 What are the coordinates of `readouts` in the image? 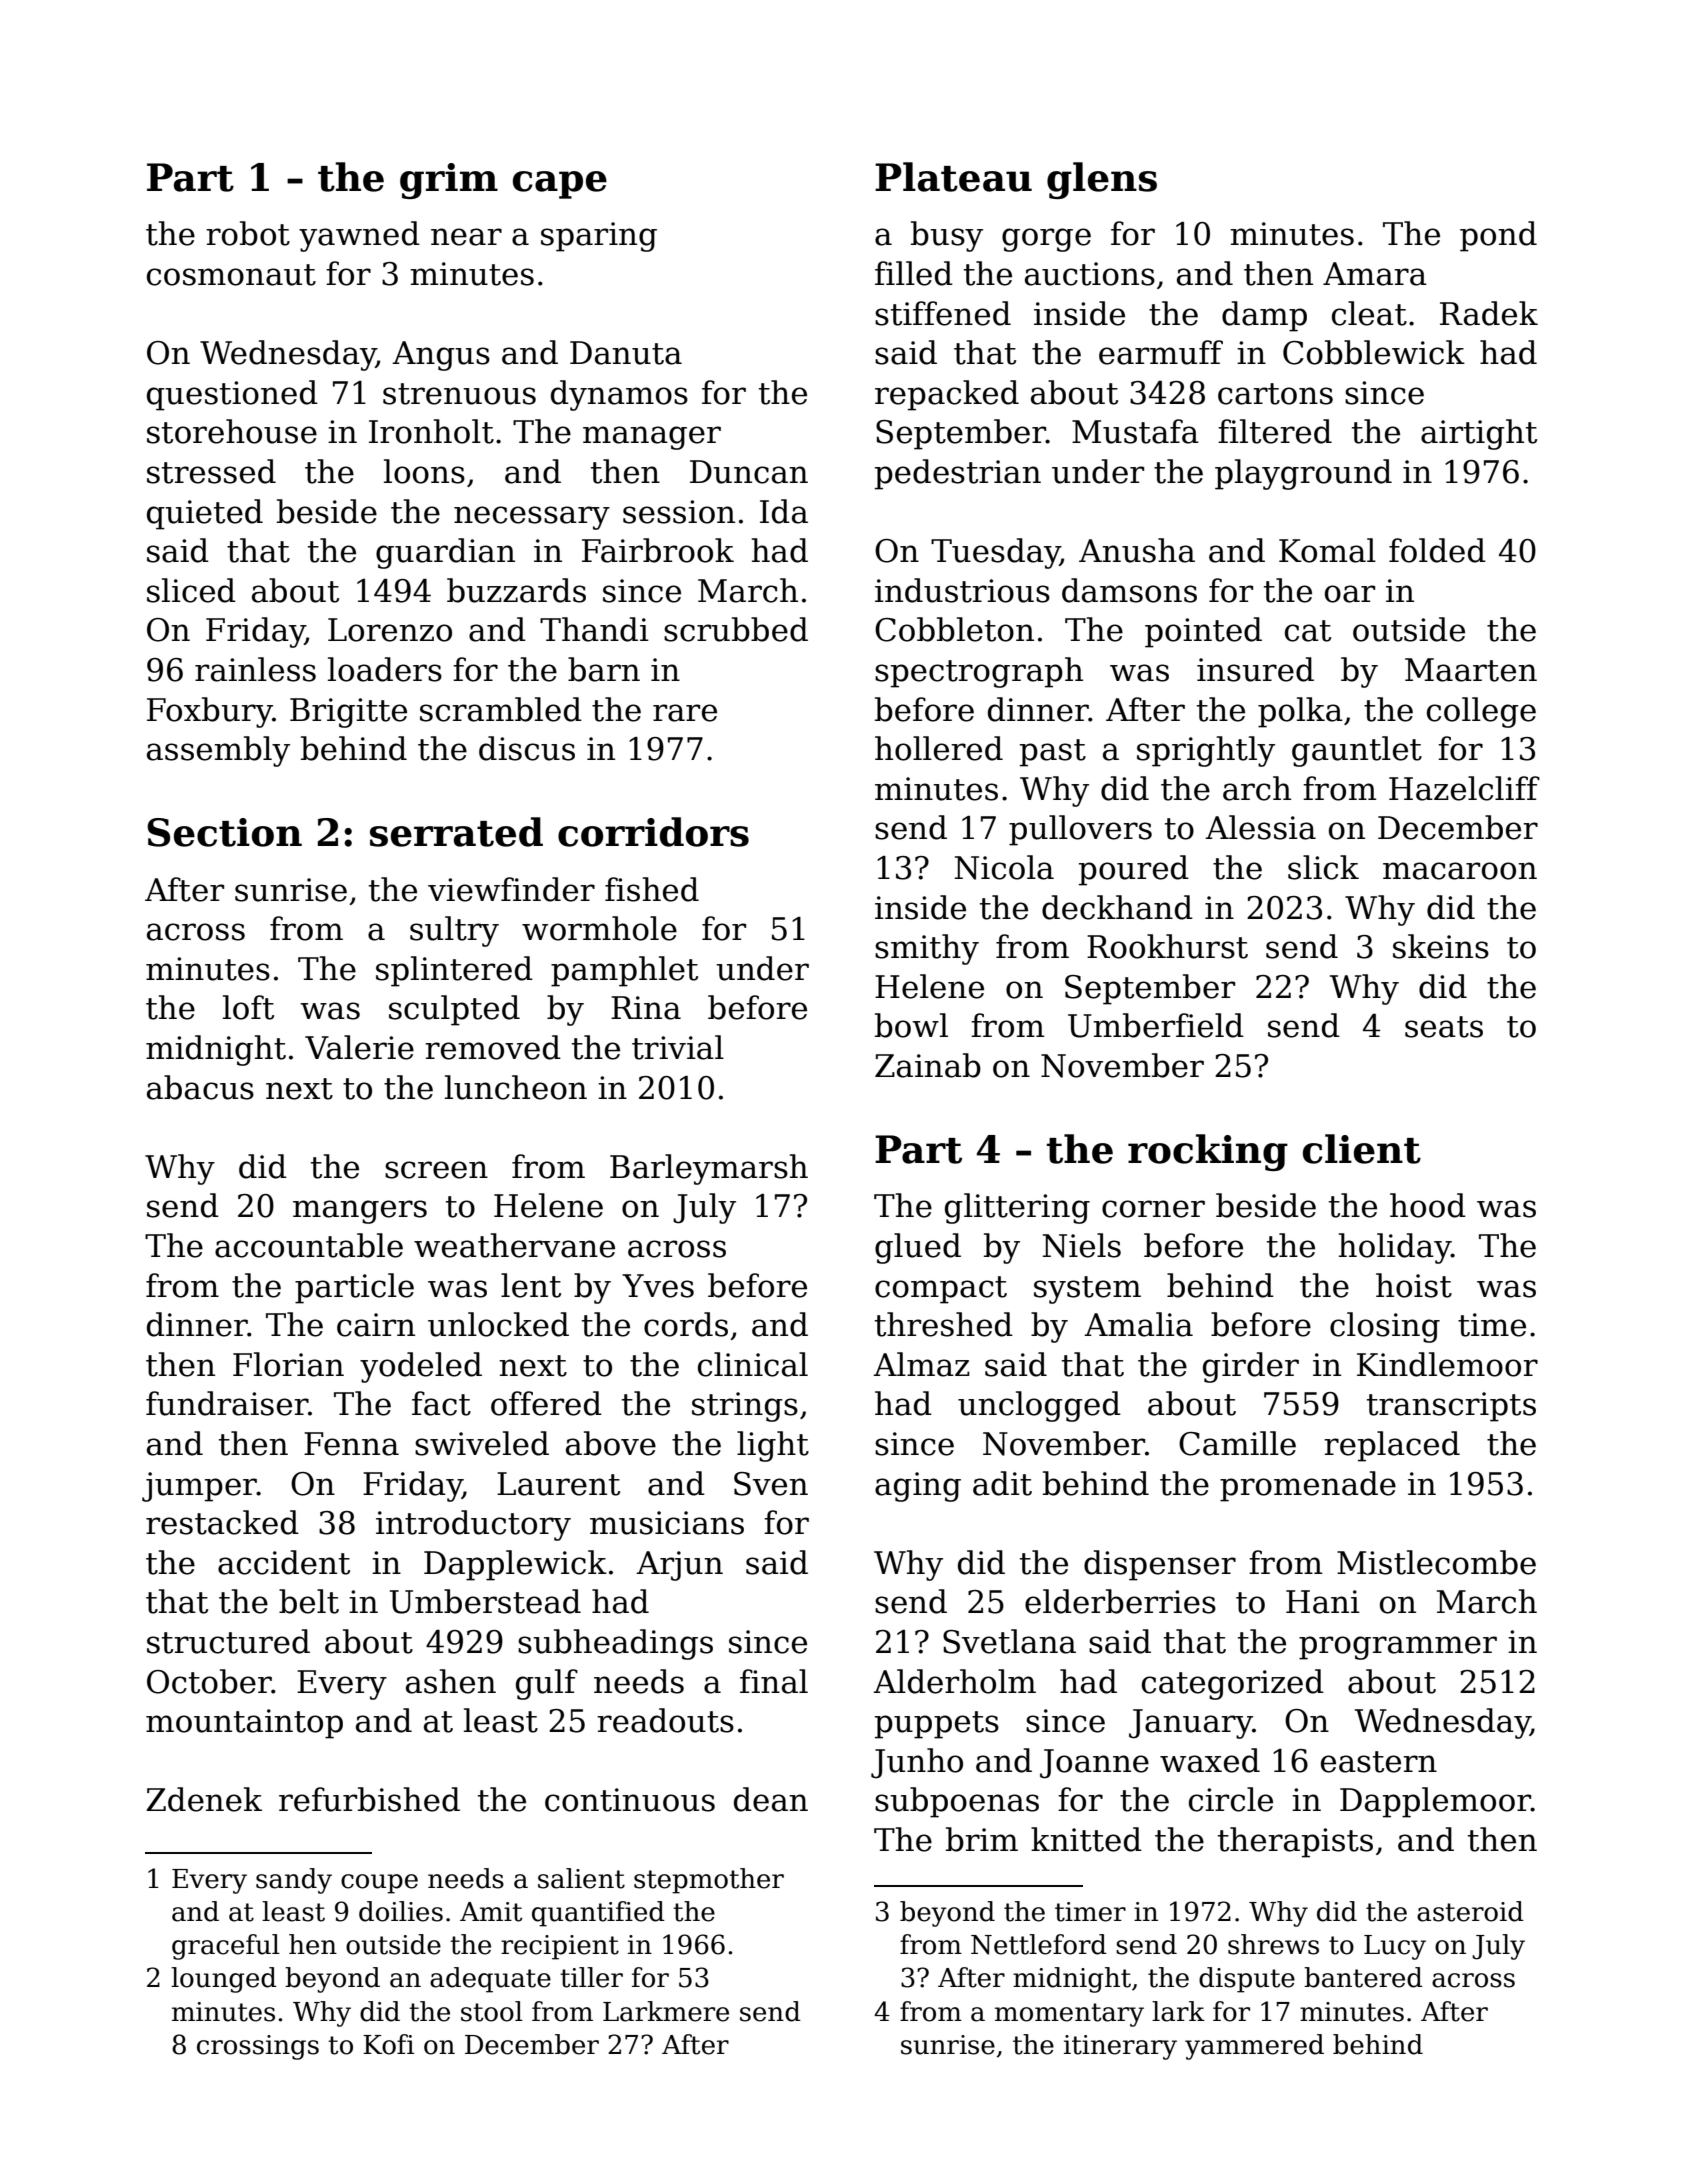 It's located at (665, 1720).
